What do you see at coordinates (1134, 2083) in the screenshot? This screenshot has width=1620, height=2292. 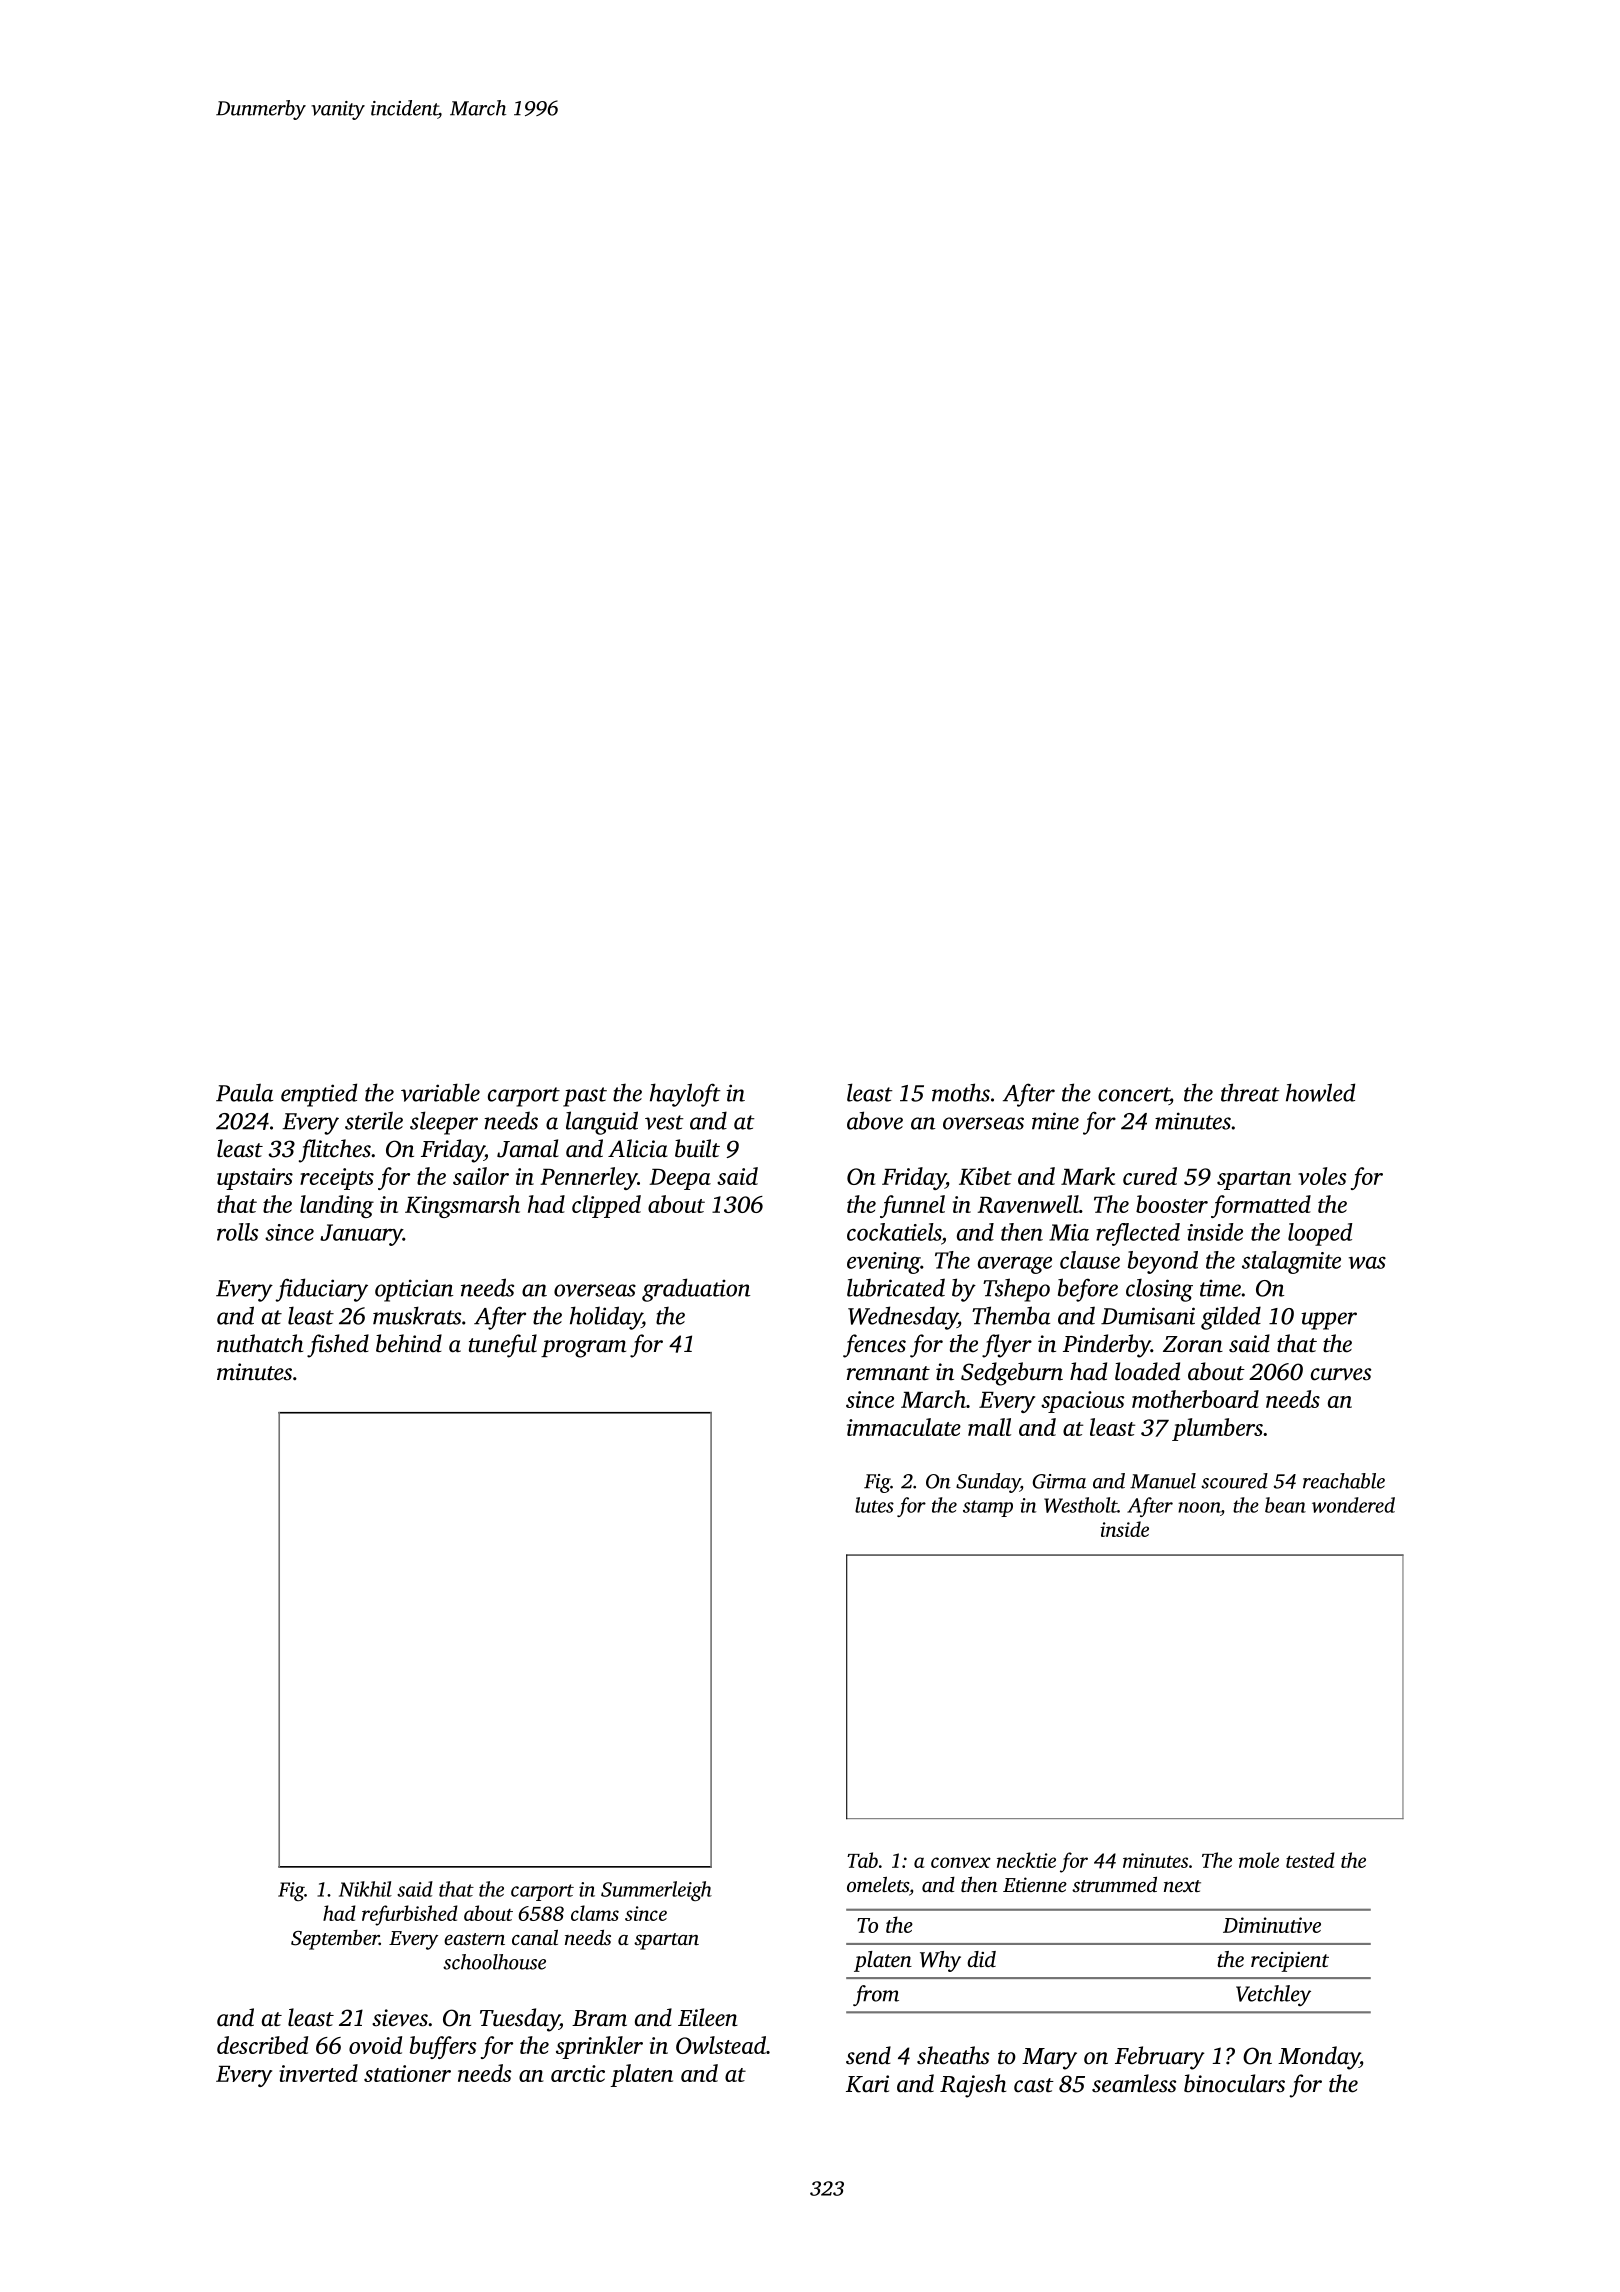 I see `seamless` at bounding box center [1134, 2083].
